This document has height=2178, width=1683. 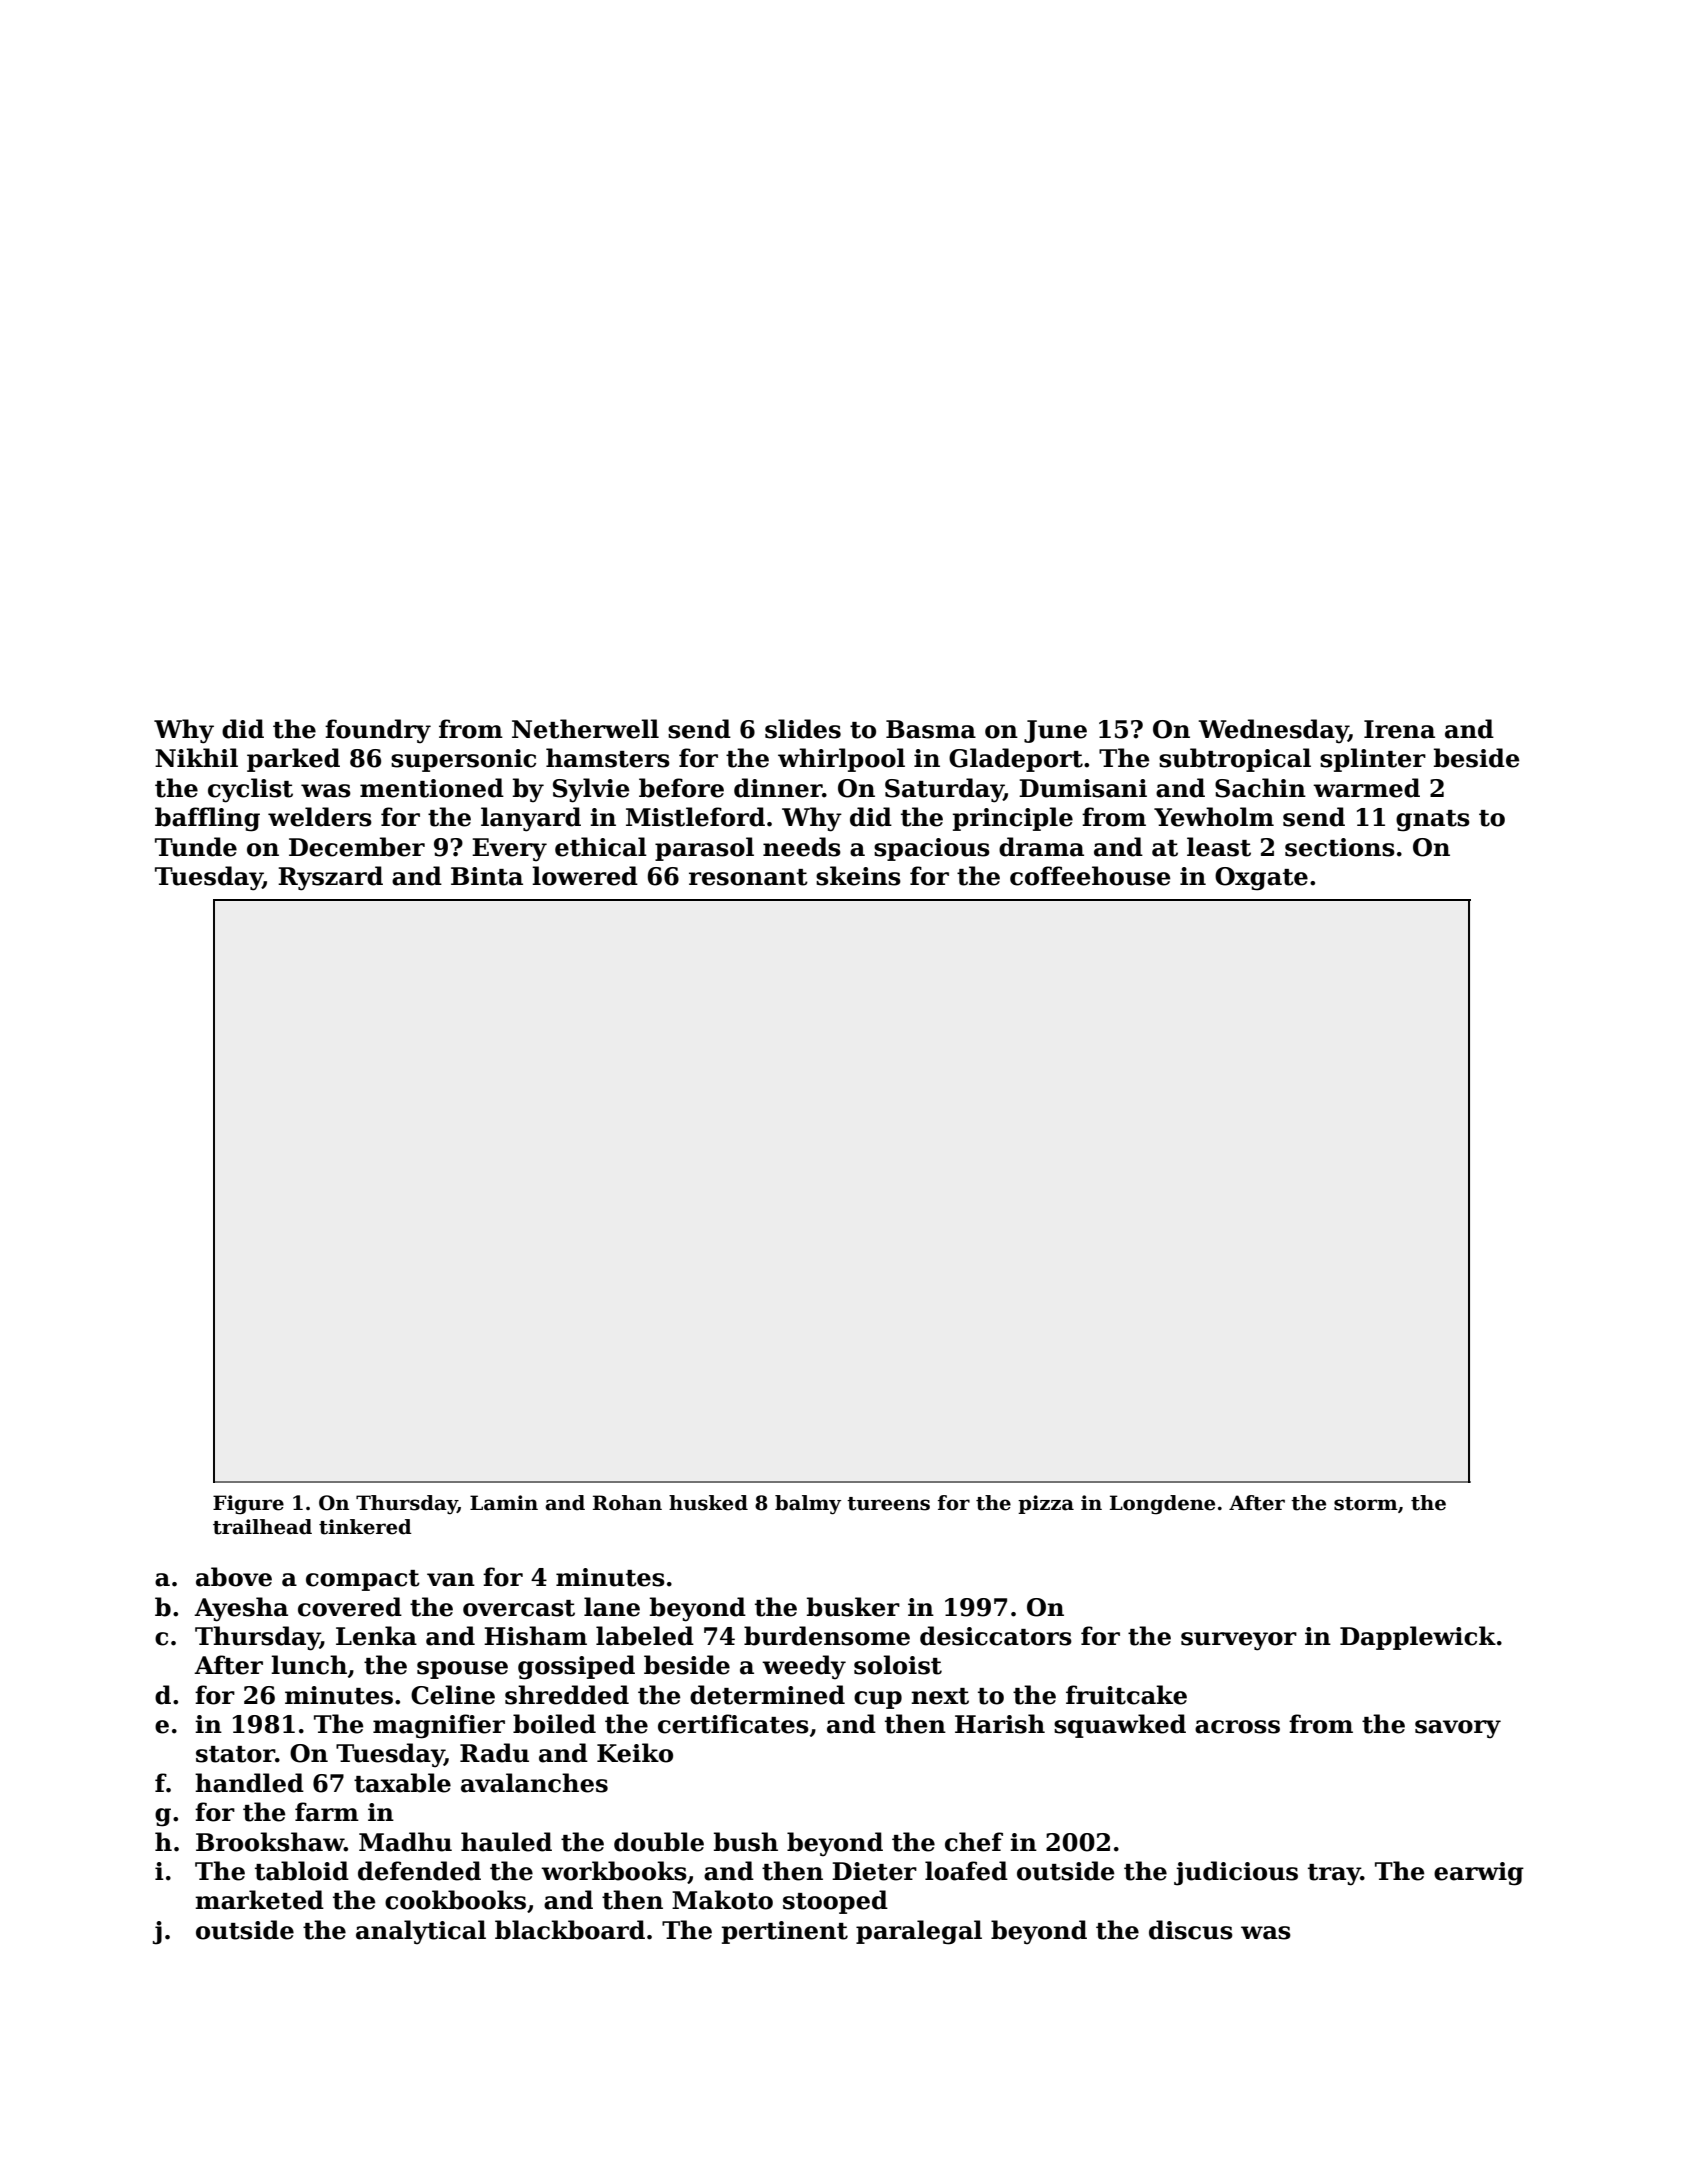 What do you see at coordinates (241, 1609) in the document?
I see `Ayesha` at bounding box center [241, 1609].
